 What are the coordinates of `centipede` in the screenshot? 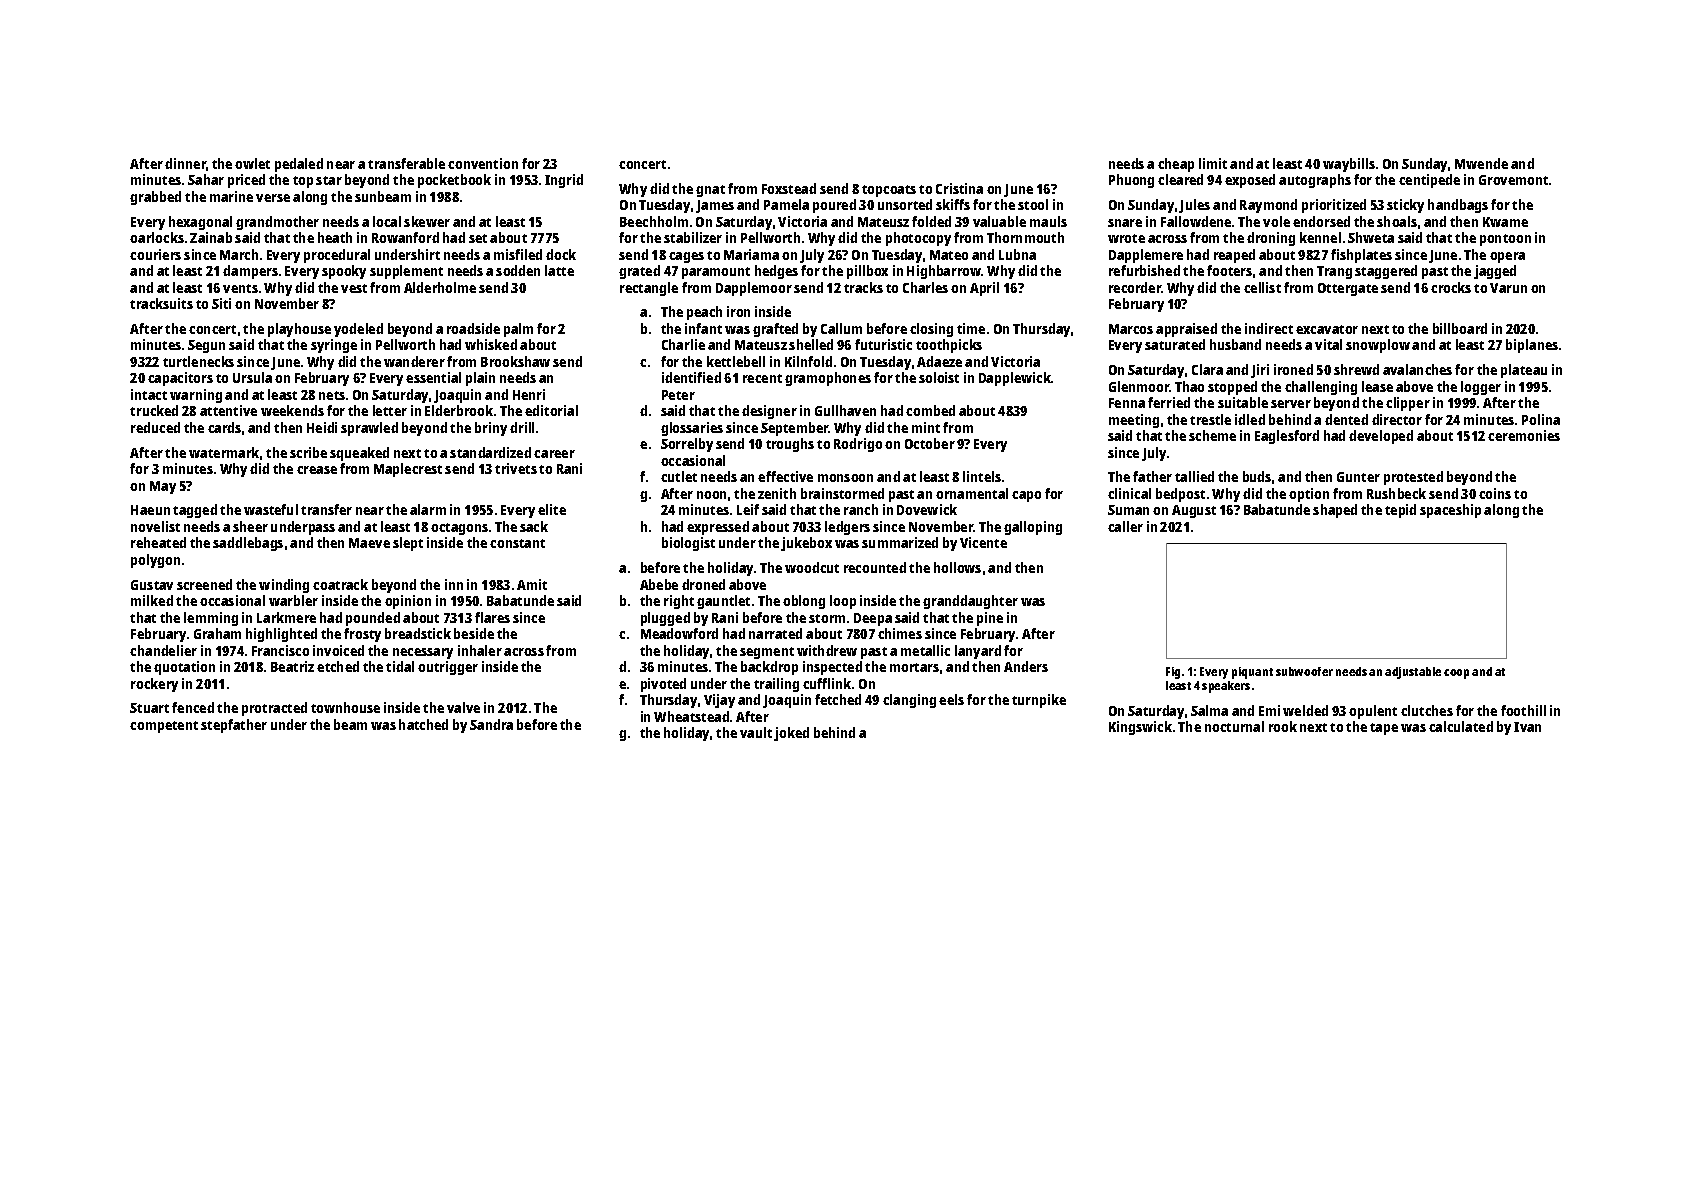 It's located at (1429, 181).
